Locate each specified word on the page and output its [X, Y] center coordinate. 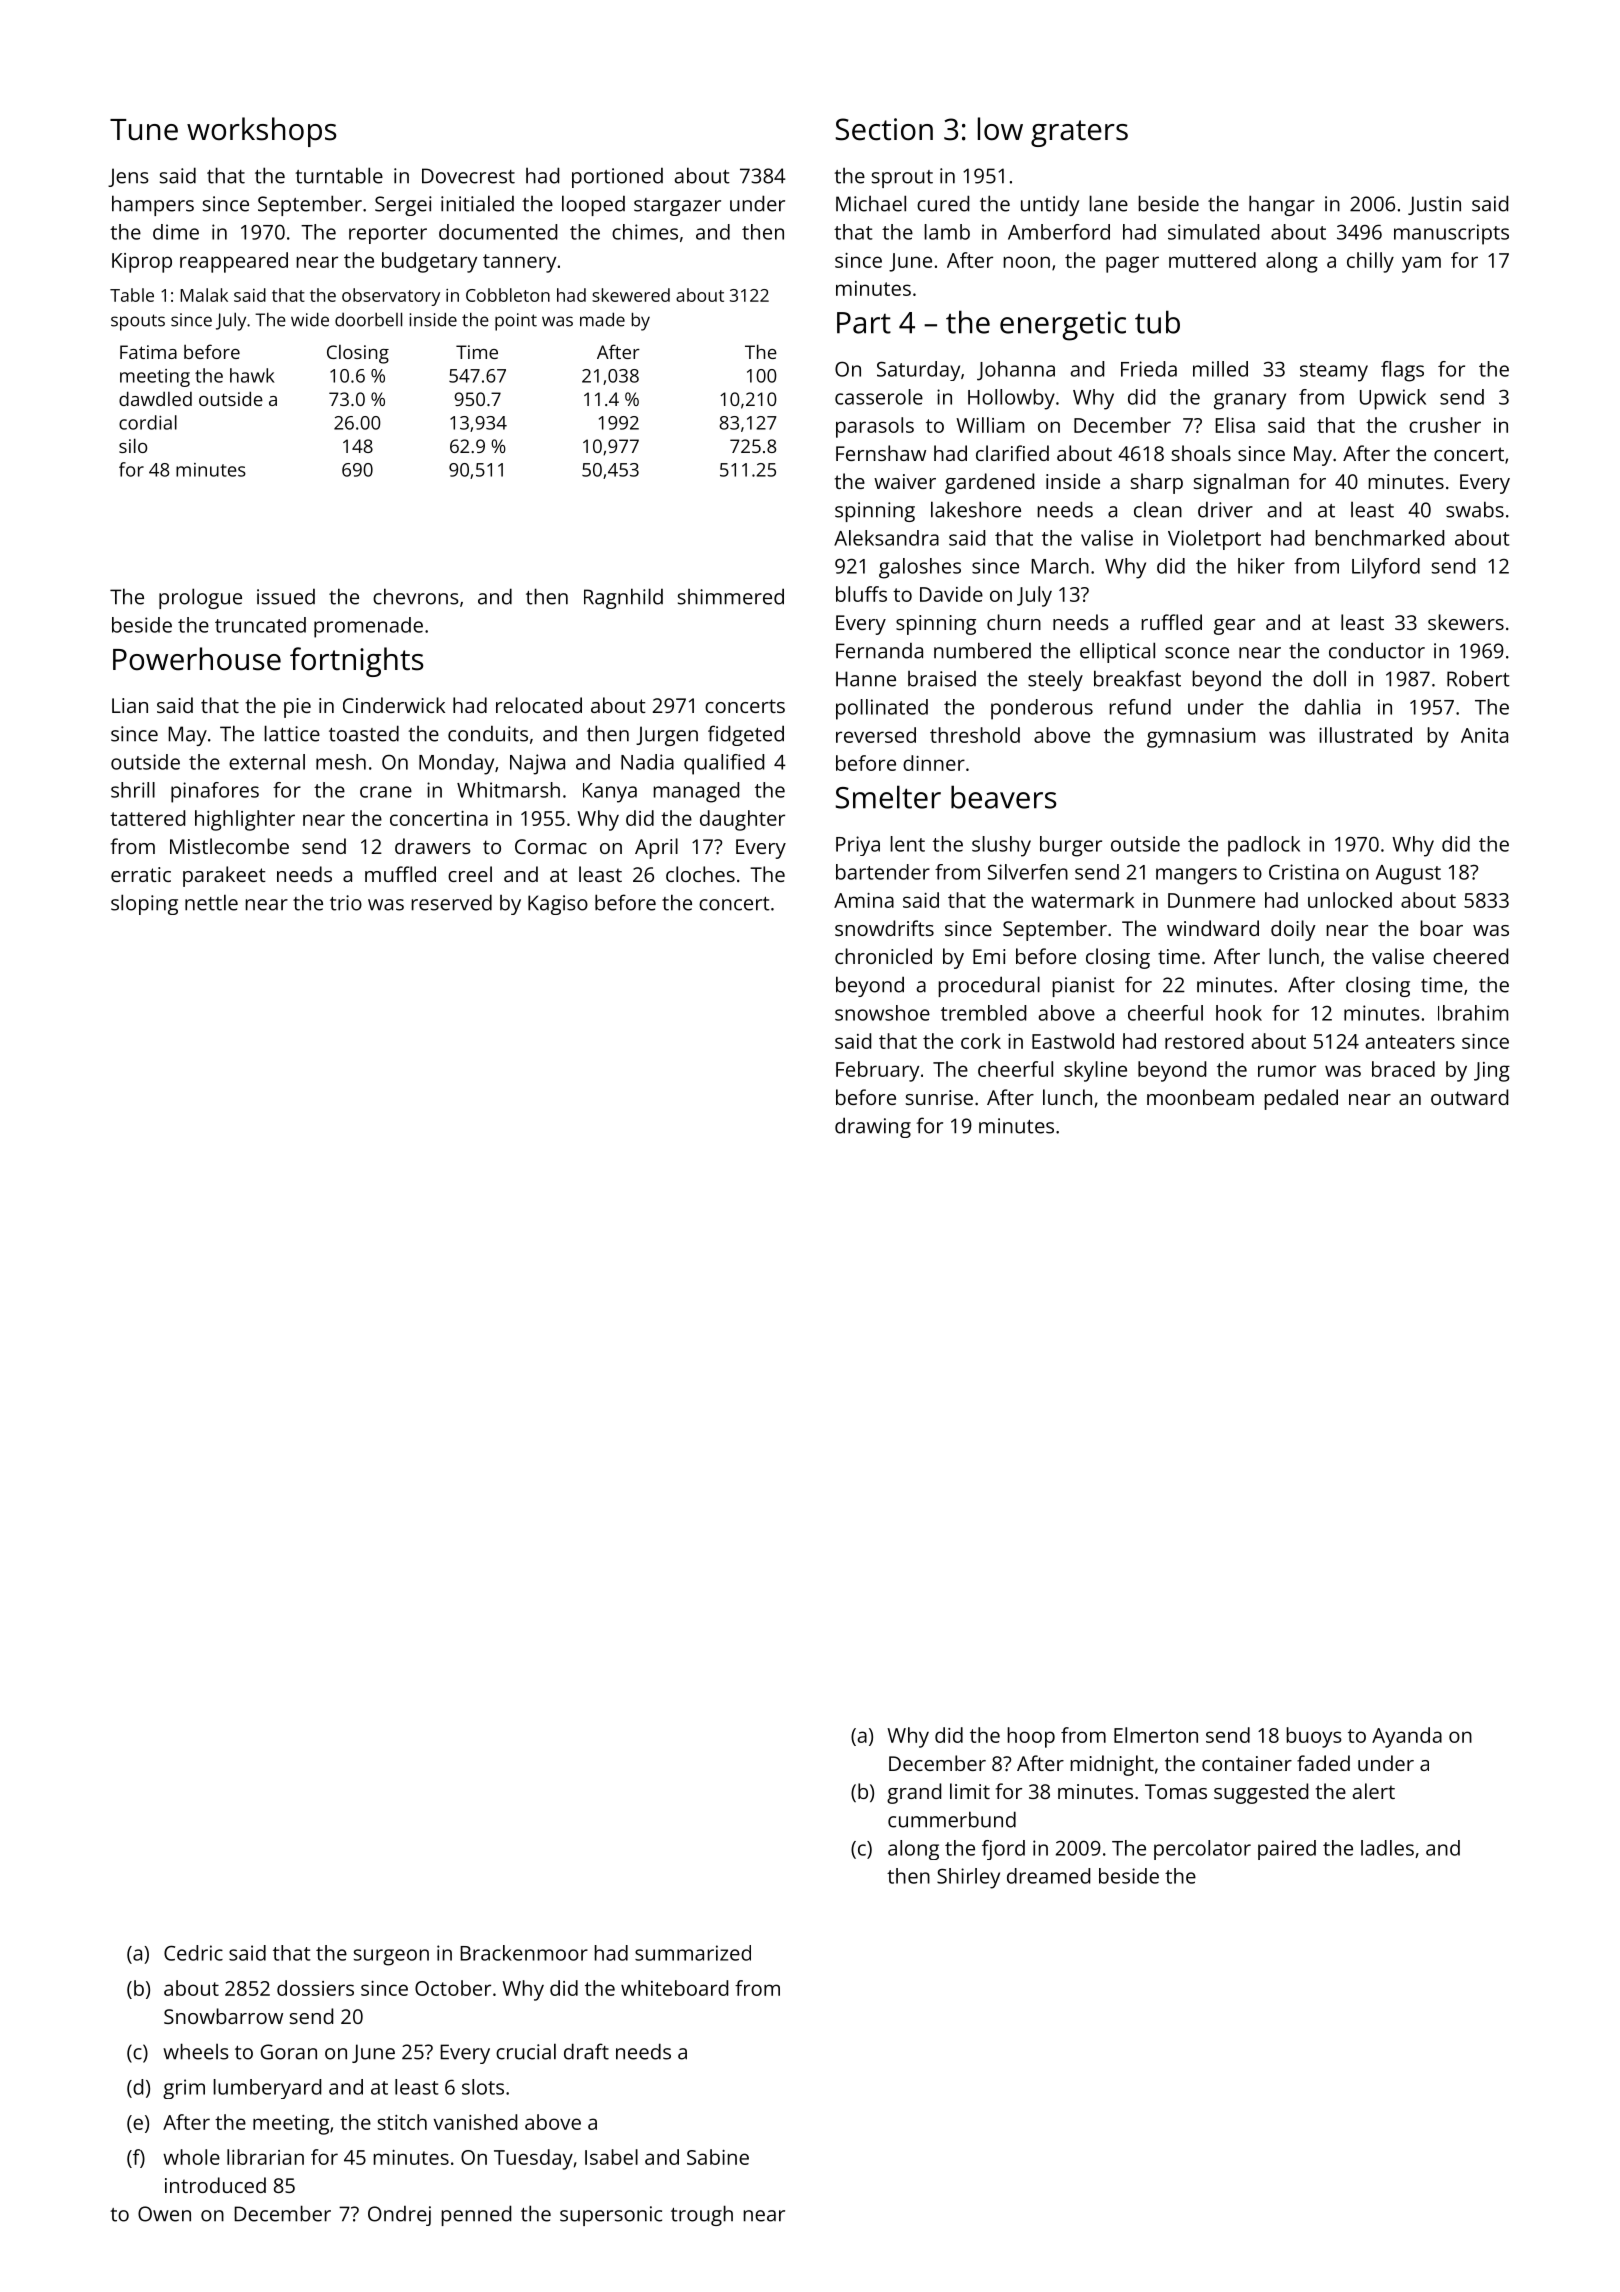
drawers [433, 846]
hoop [1031, 1737]
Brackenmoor [524, 1953]
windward [1213, 928]
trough [702, 2215]
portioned [617, 178]
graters [1079, 133]
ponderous [1042, 709]
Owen [164, 2214]
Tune [144, 130]
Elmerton [1156, 1735]
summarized [693, 1953]
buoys [1314, 1737]
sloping [144, 904]
